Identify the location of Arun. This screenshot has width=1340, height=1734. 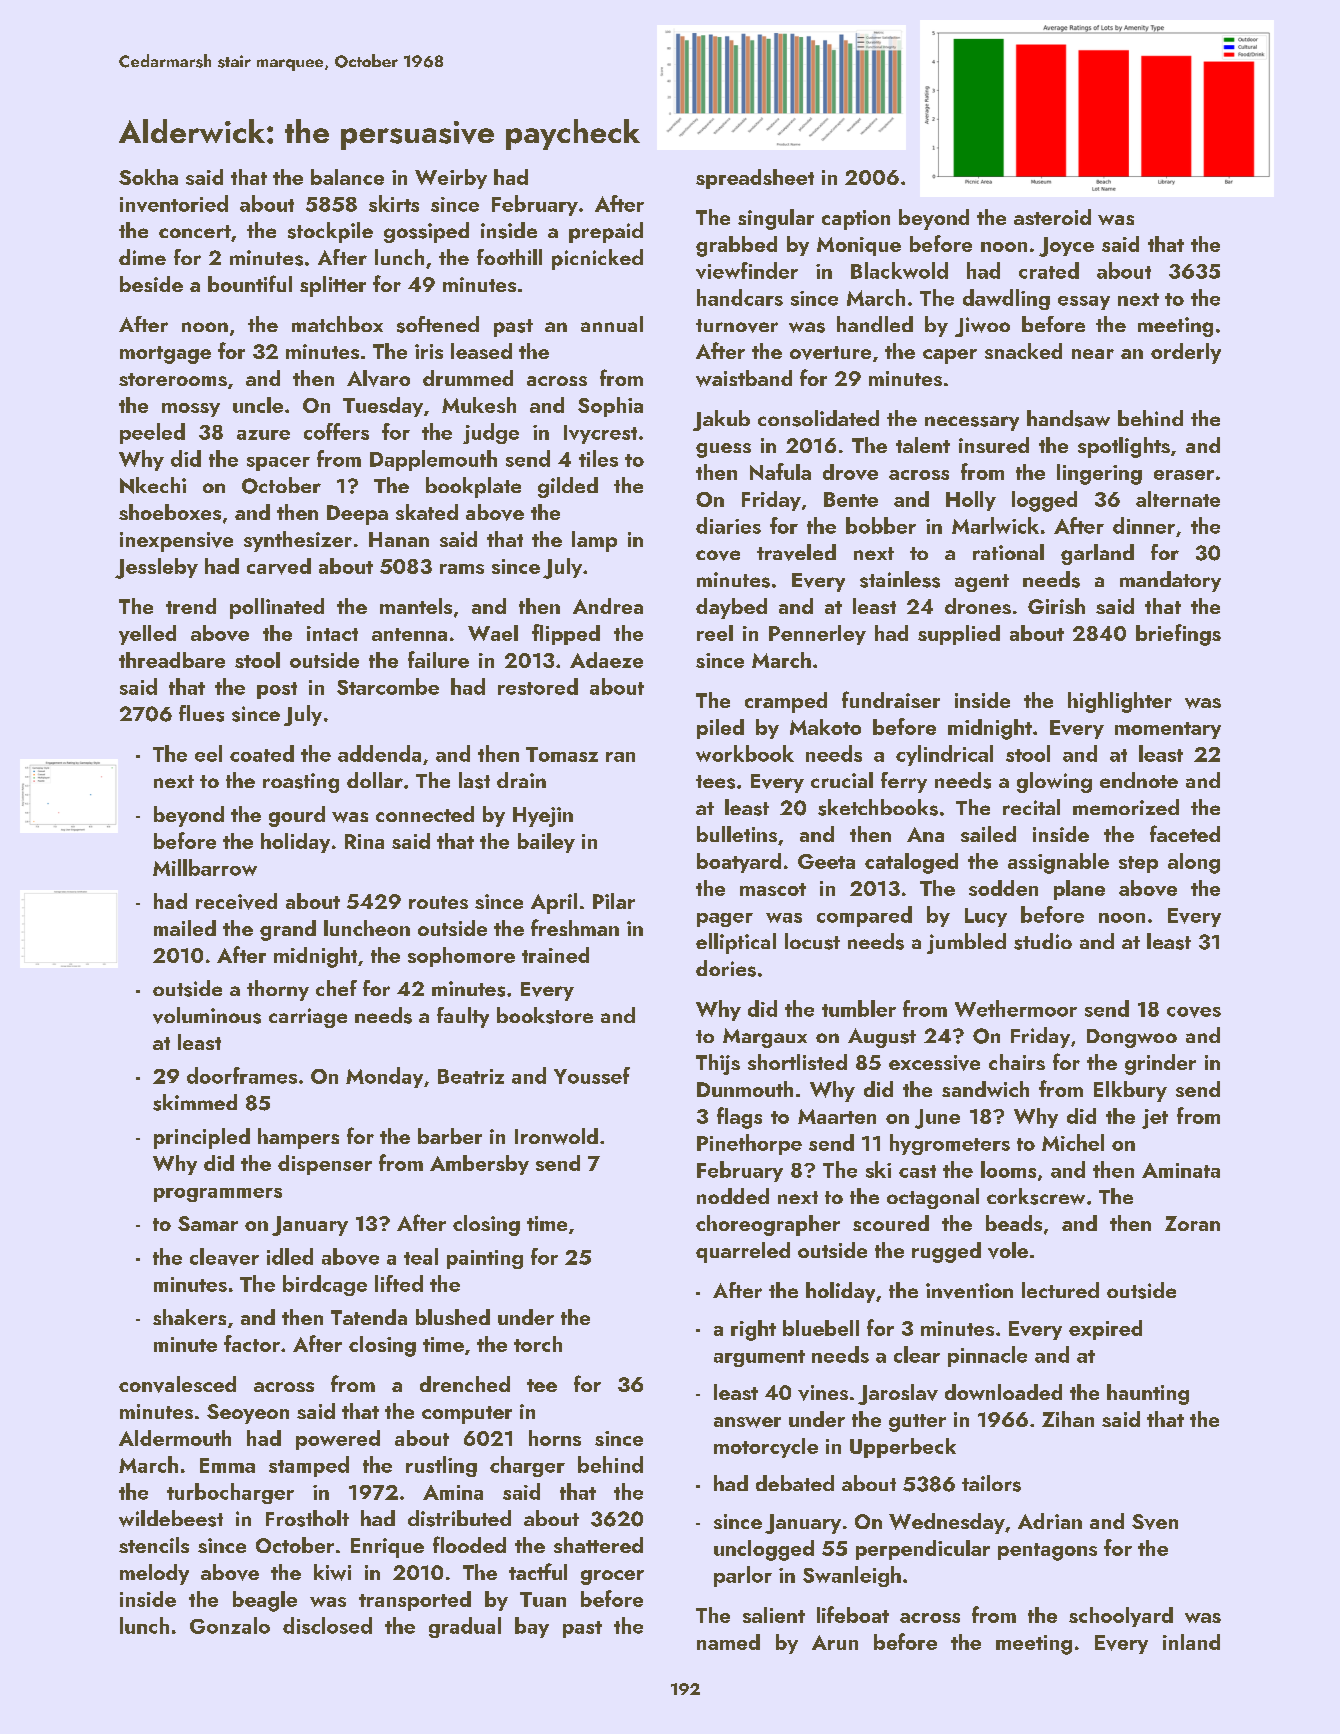
(835, 1642).
